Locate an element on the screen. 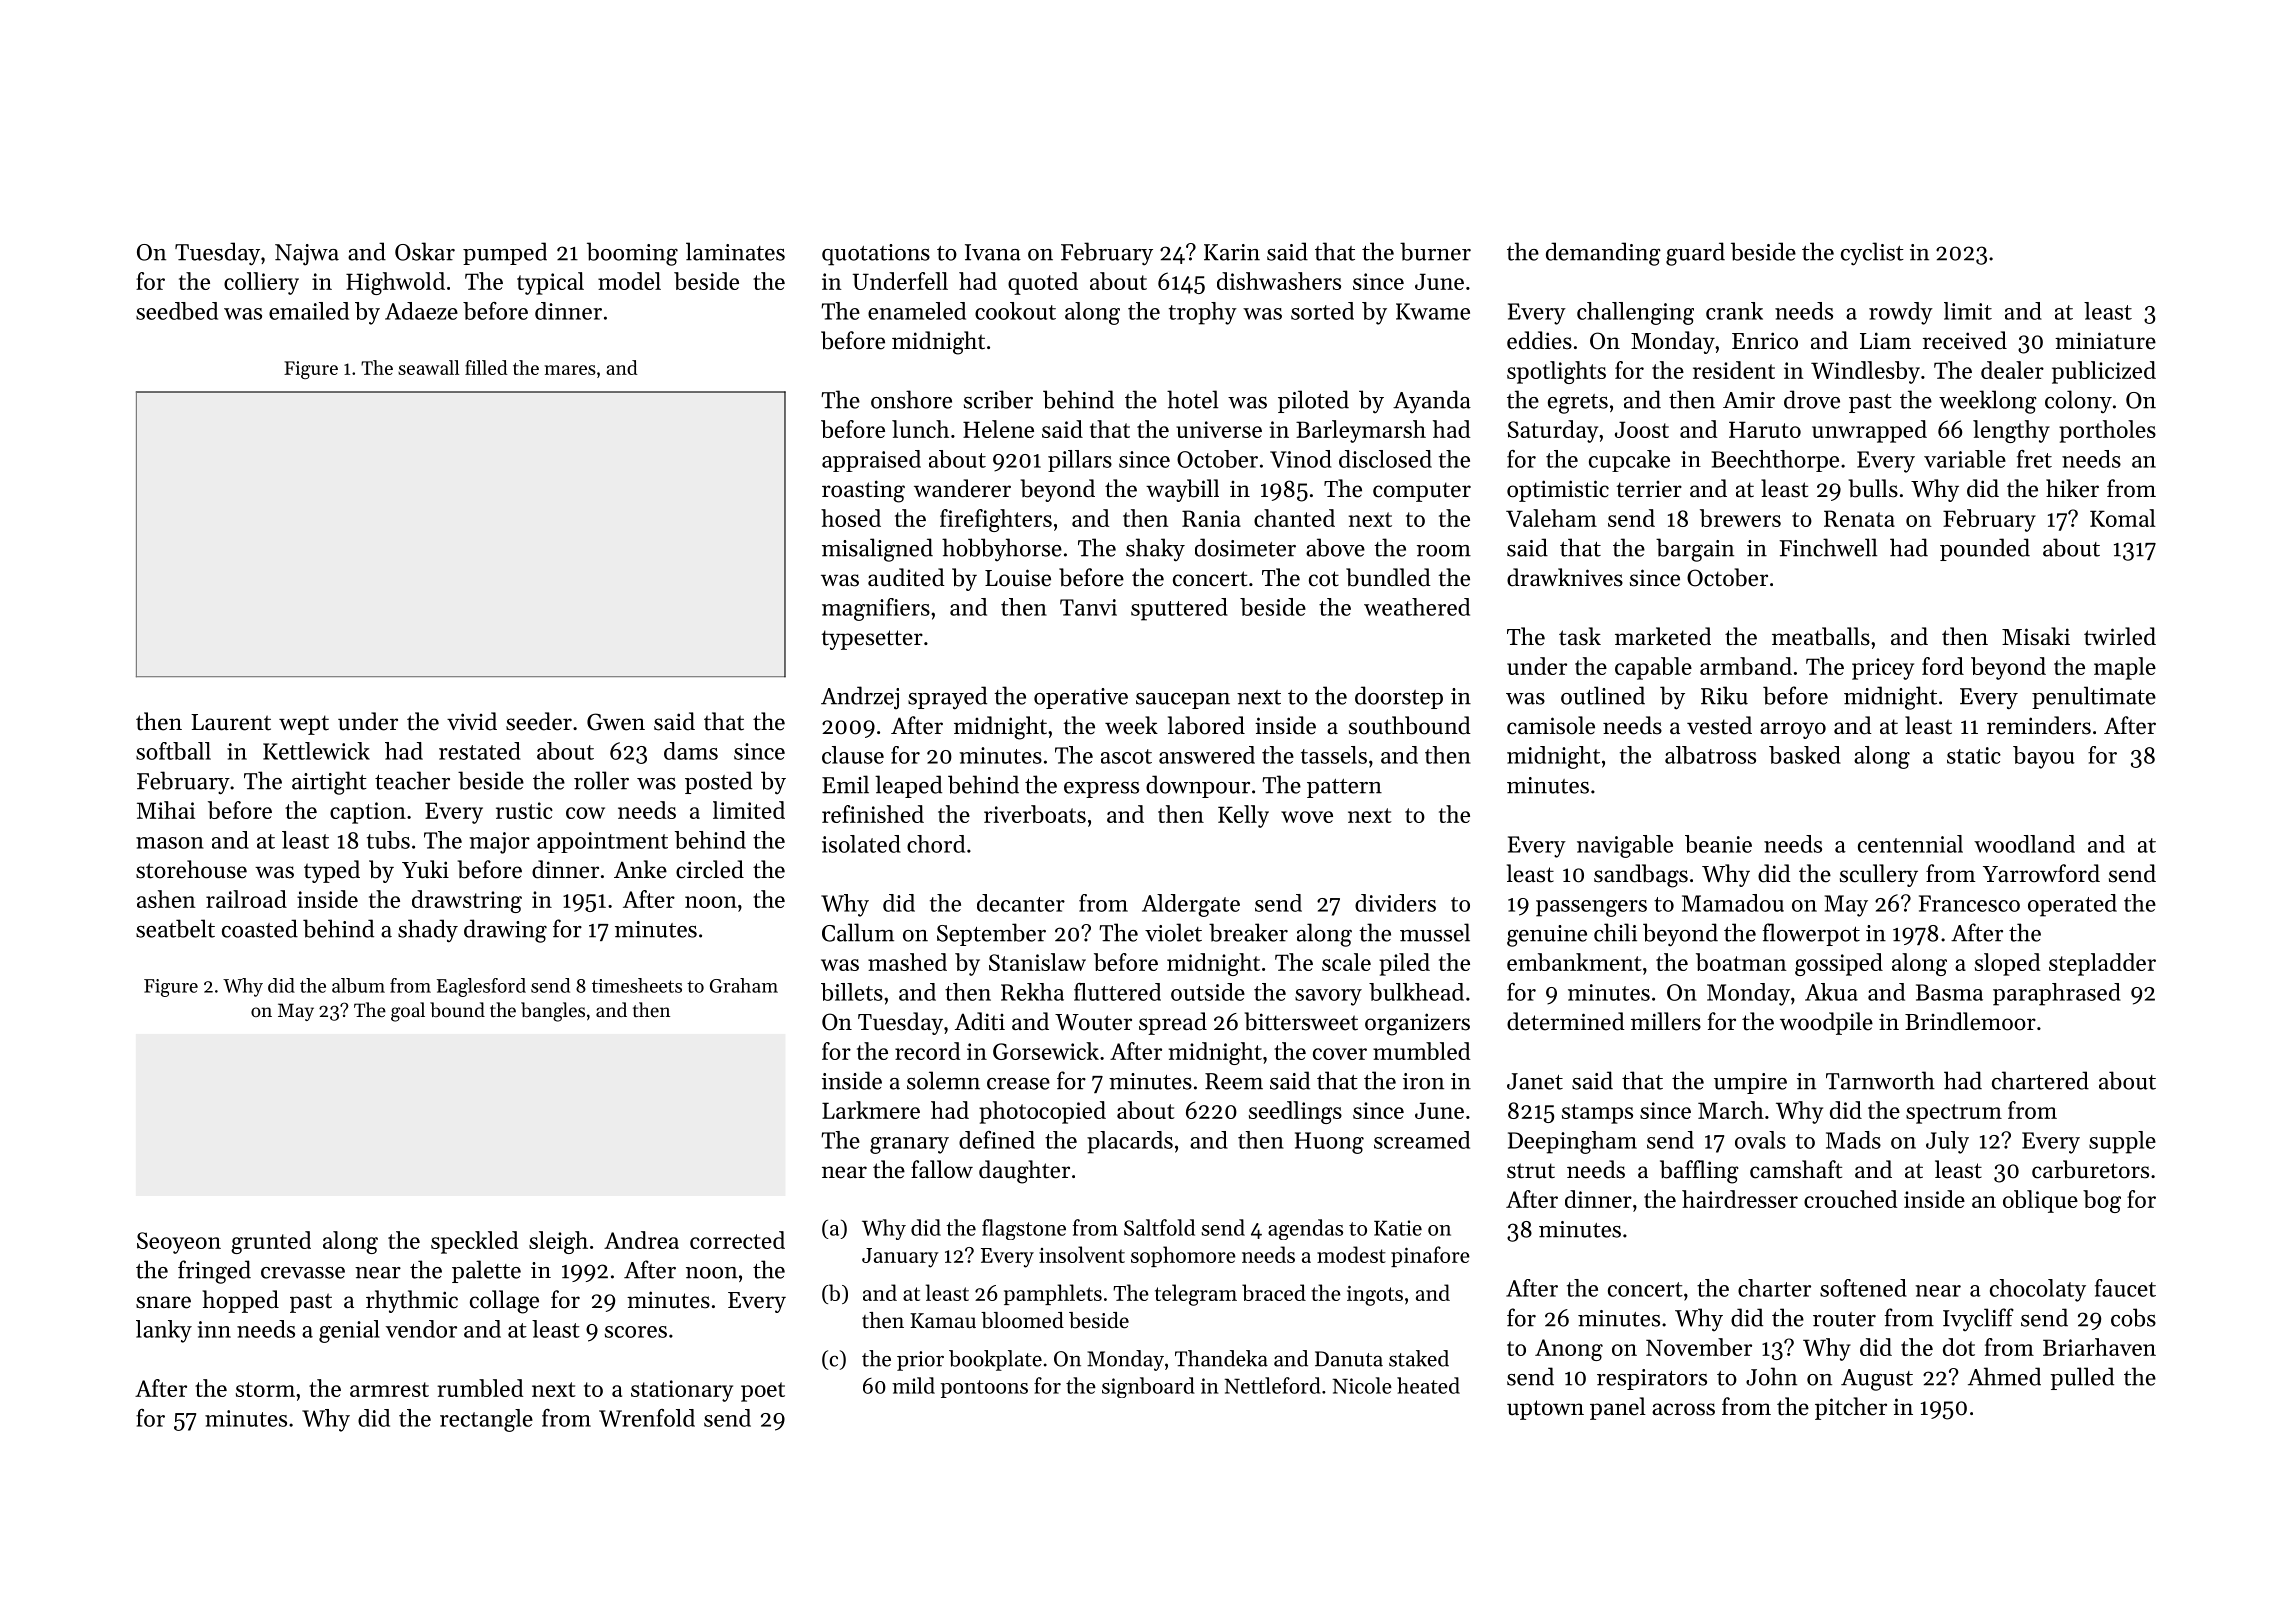  ascot is located at coordinates (1126, 756).
